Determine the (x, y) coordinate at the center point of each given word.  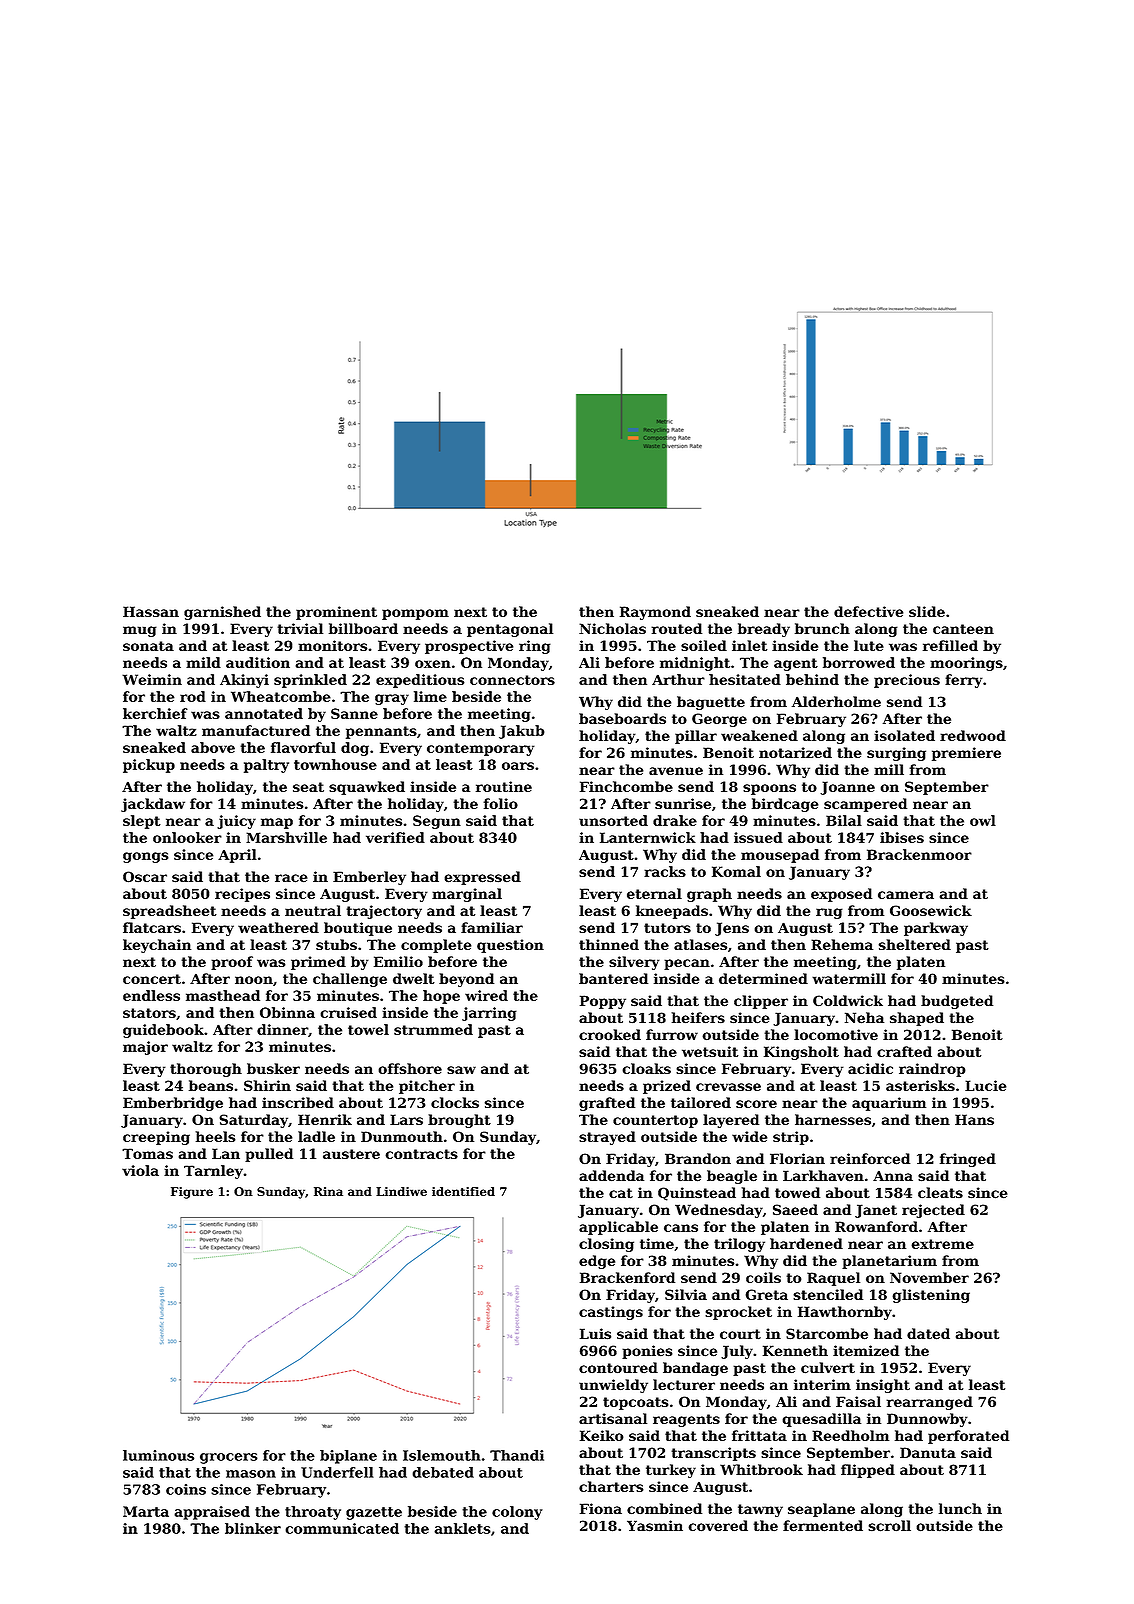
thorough (206, 1070)
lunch (960, 1508)
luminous (158, 1455)
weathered (278, 927)
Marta (146, 1511)
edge (597, 1262)
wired (486, 995)
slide (927, 611)
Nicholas (612, 628)
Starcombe (827, 1334)
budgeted (957, 1002)
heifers (698, 1017)
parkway (936, 929)
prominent (336, 613)
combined (664, 1508)
